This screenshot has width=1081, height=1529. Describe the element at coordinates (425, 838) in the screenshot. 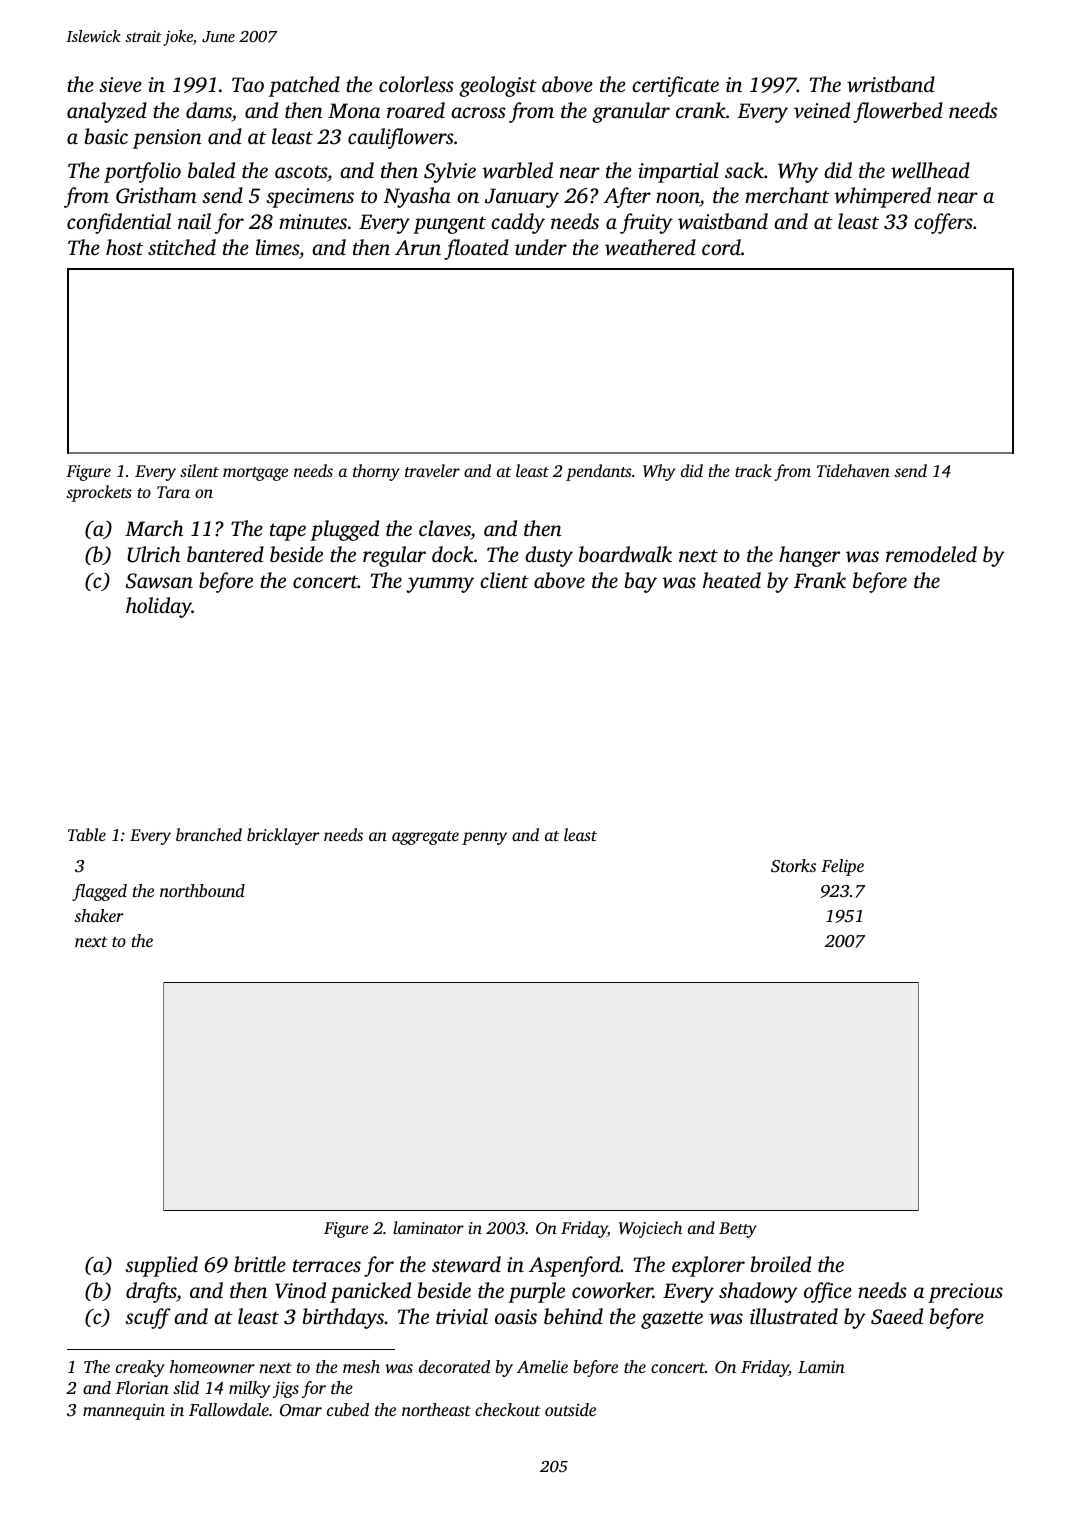

I see `aggregate` at that location.
